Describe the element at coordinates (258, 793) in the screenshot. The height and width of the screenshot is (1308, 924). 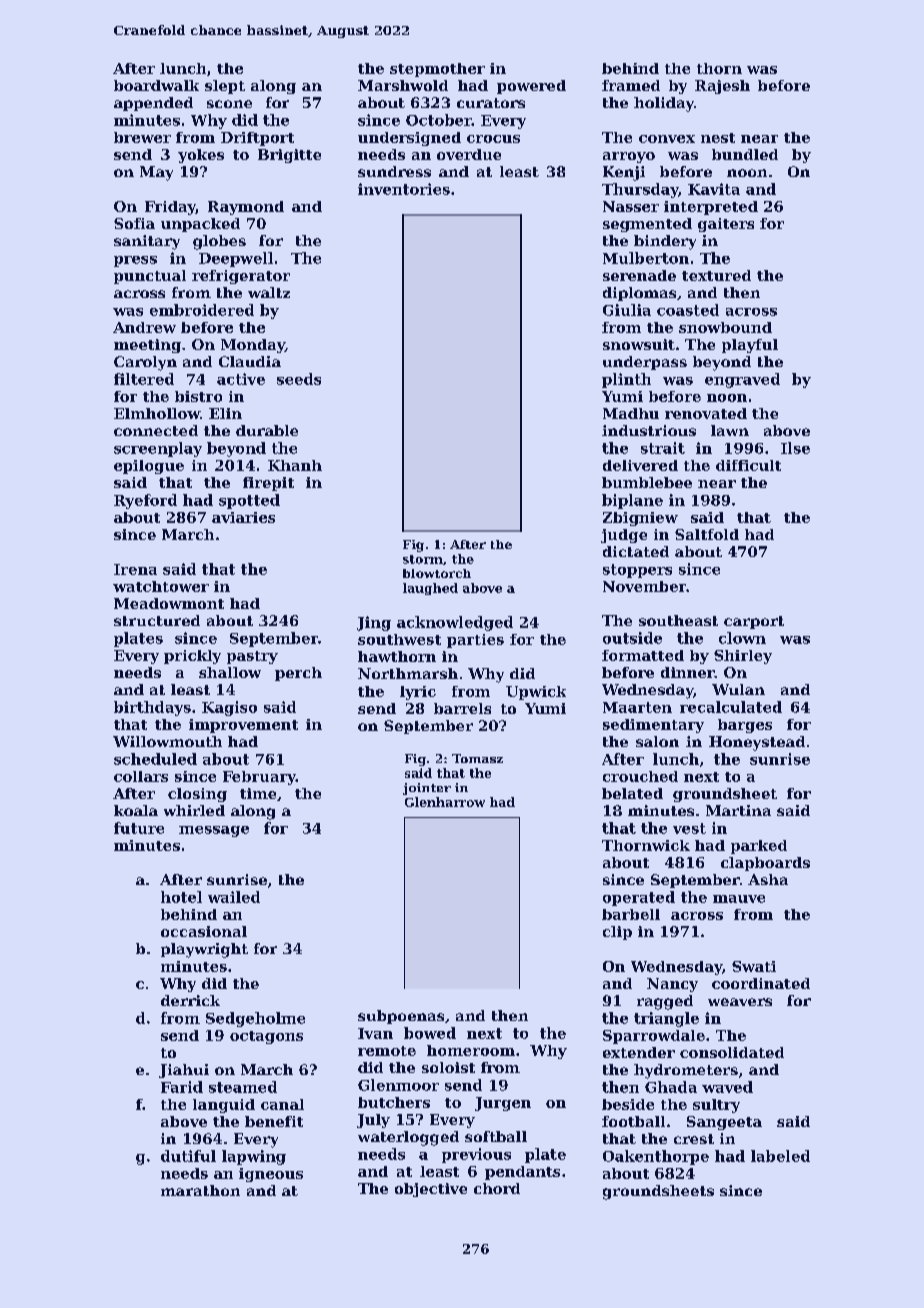
I see `time` at that location.
